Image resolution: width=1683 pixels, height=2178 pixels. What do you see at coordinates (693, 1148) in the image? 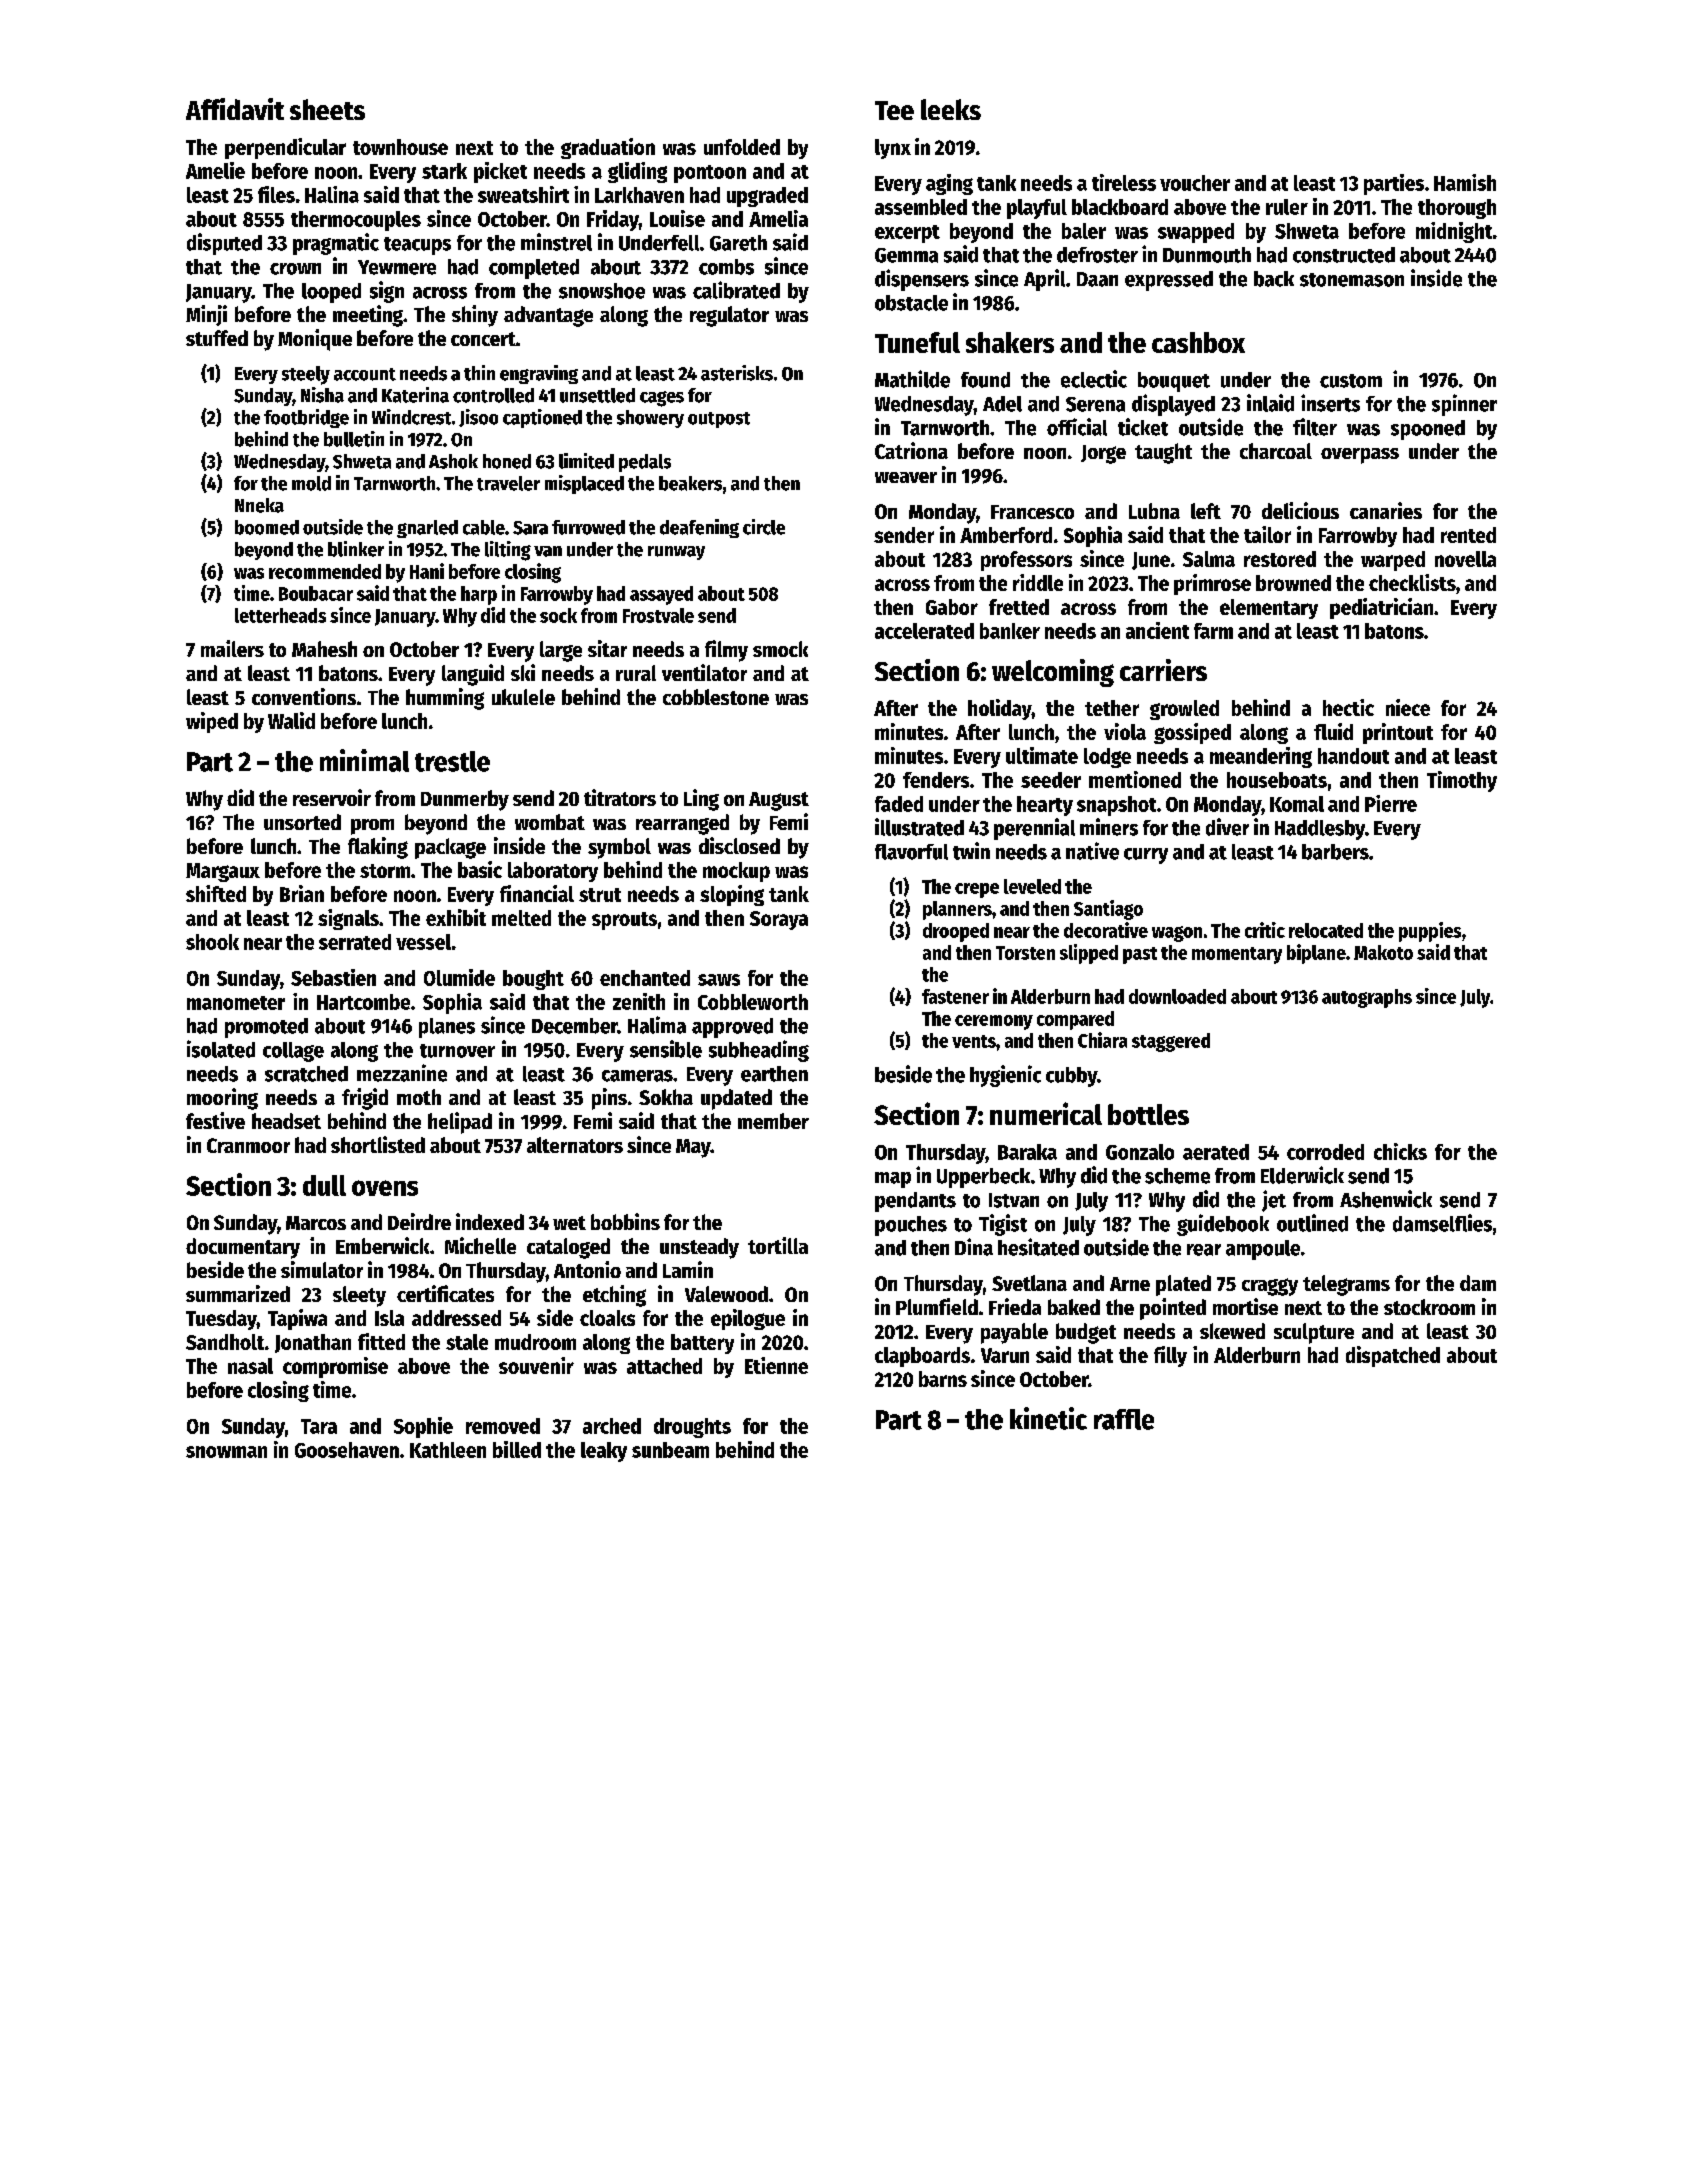
I see `May` at bounding box center [693, 1148].
